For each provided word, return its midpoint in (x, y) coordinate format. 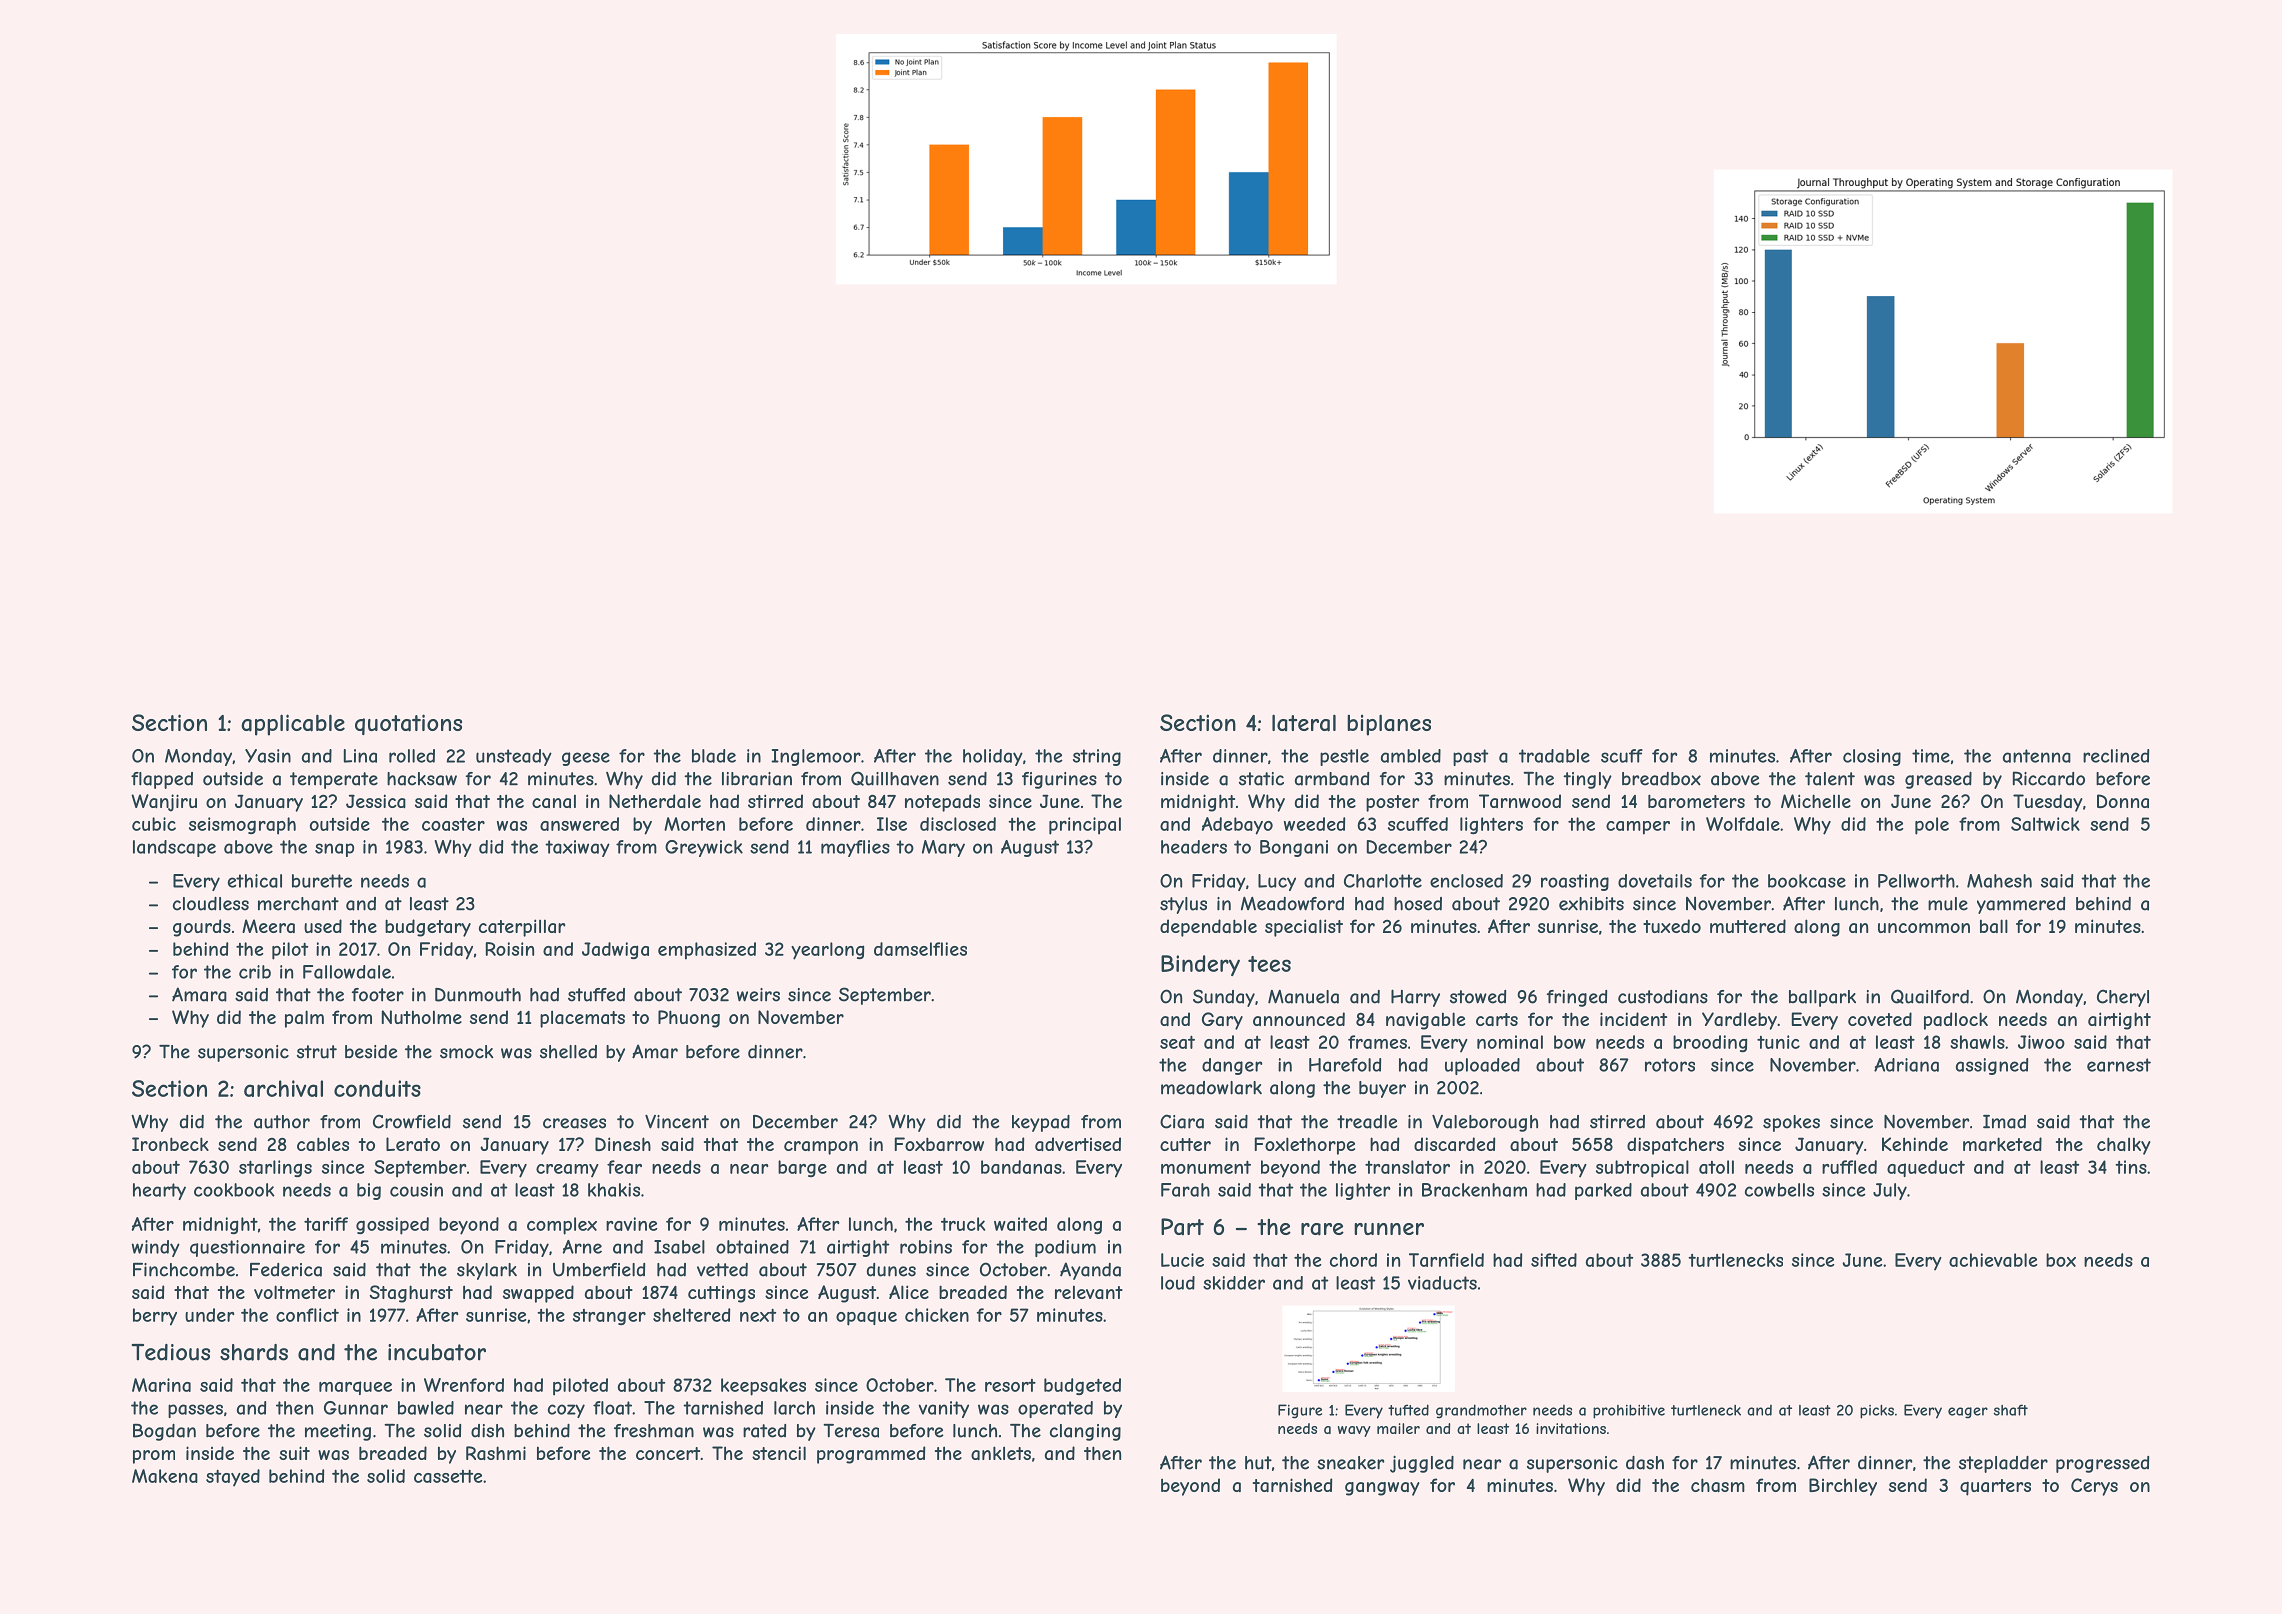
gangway (1382, 1489)
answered (579, 824)
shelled (568, 1052)
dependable (1208, 928)
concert (668, 1453)
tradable (1554, 756)
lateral (1304, 723)
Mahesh (1999, 881)
